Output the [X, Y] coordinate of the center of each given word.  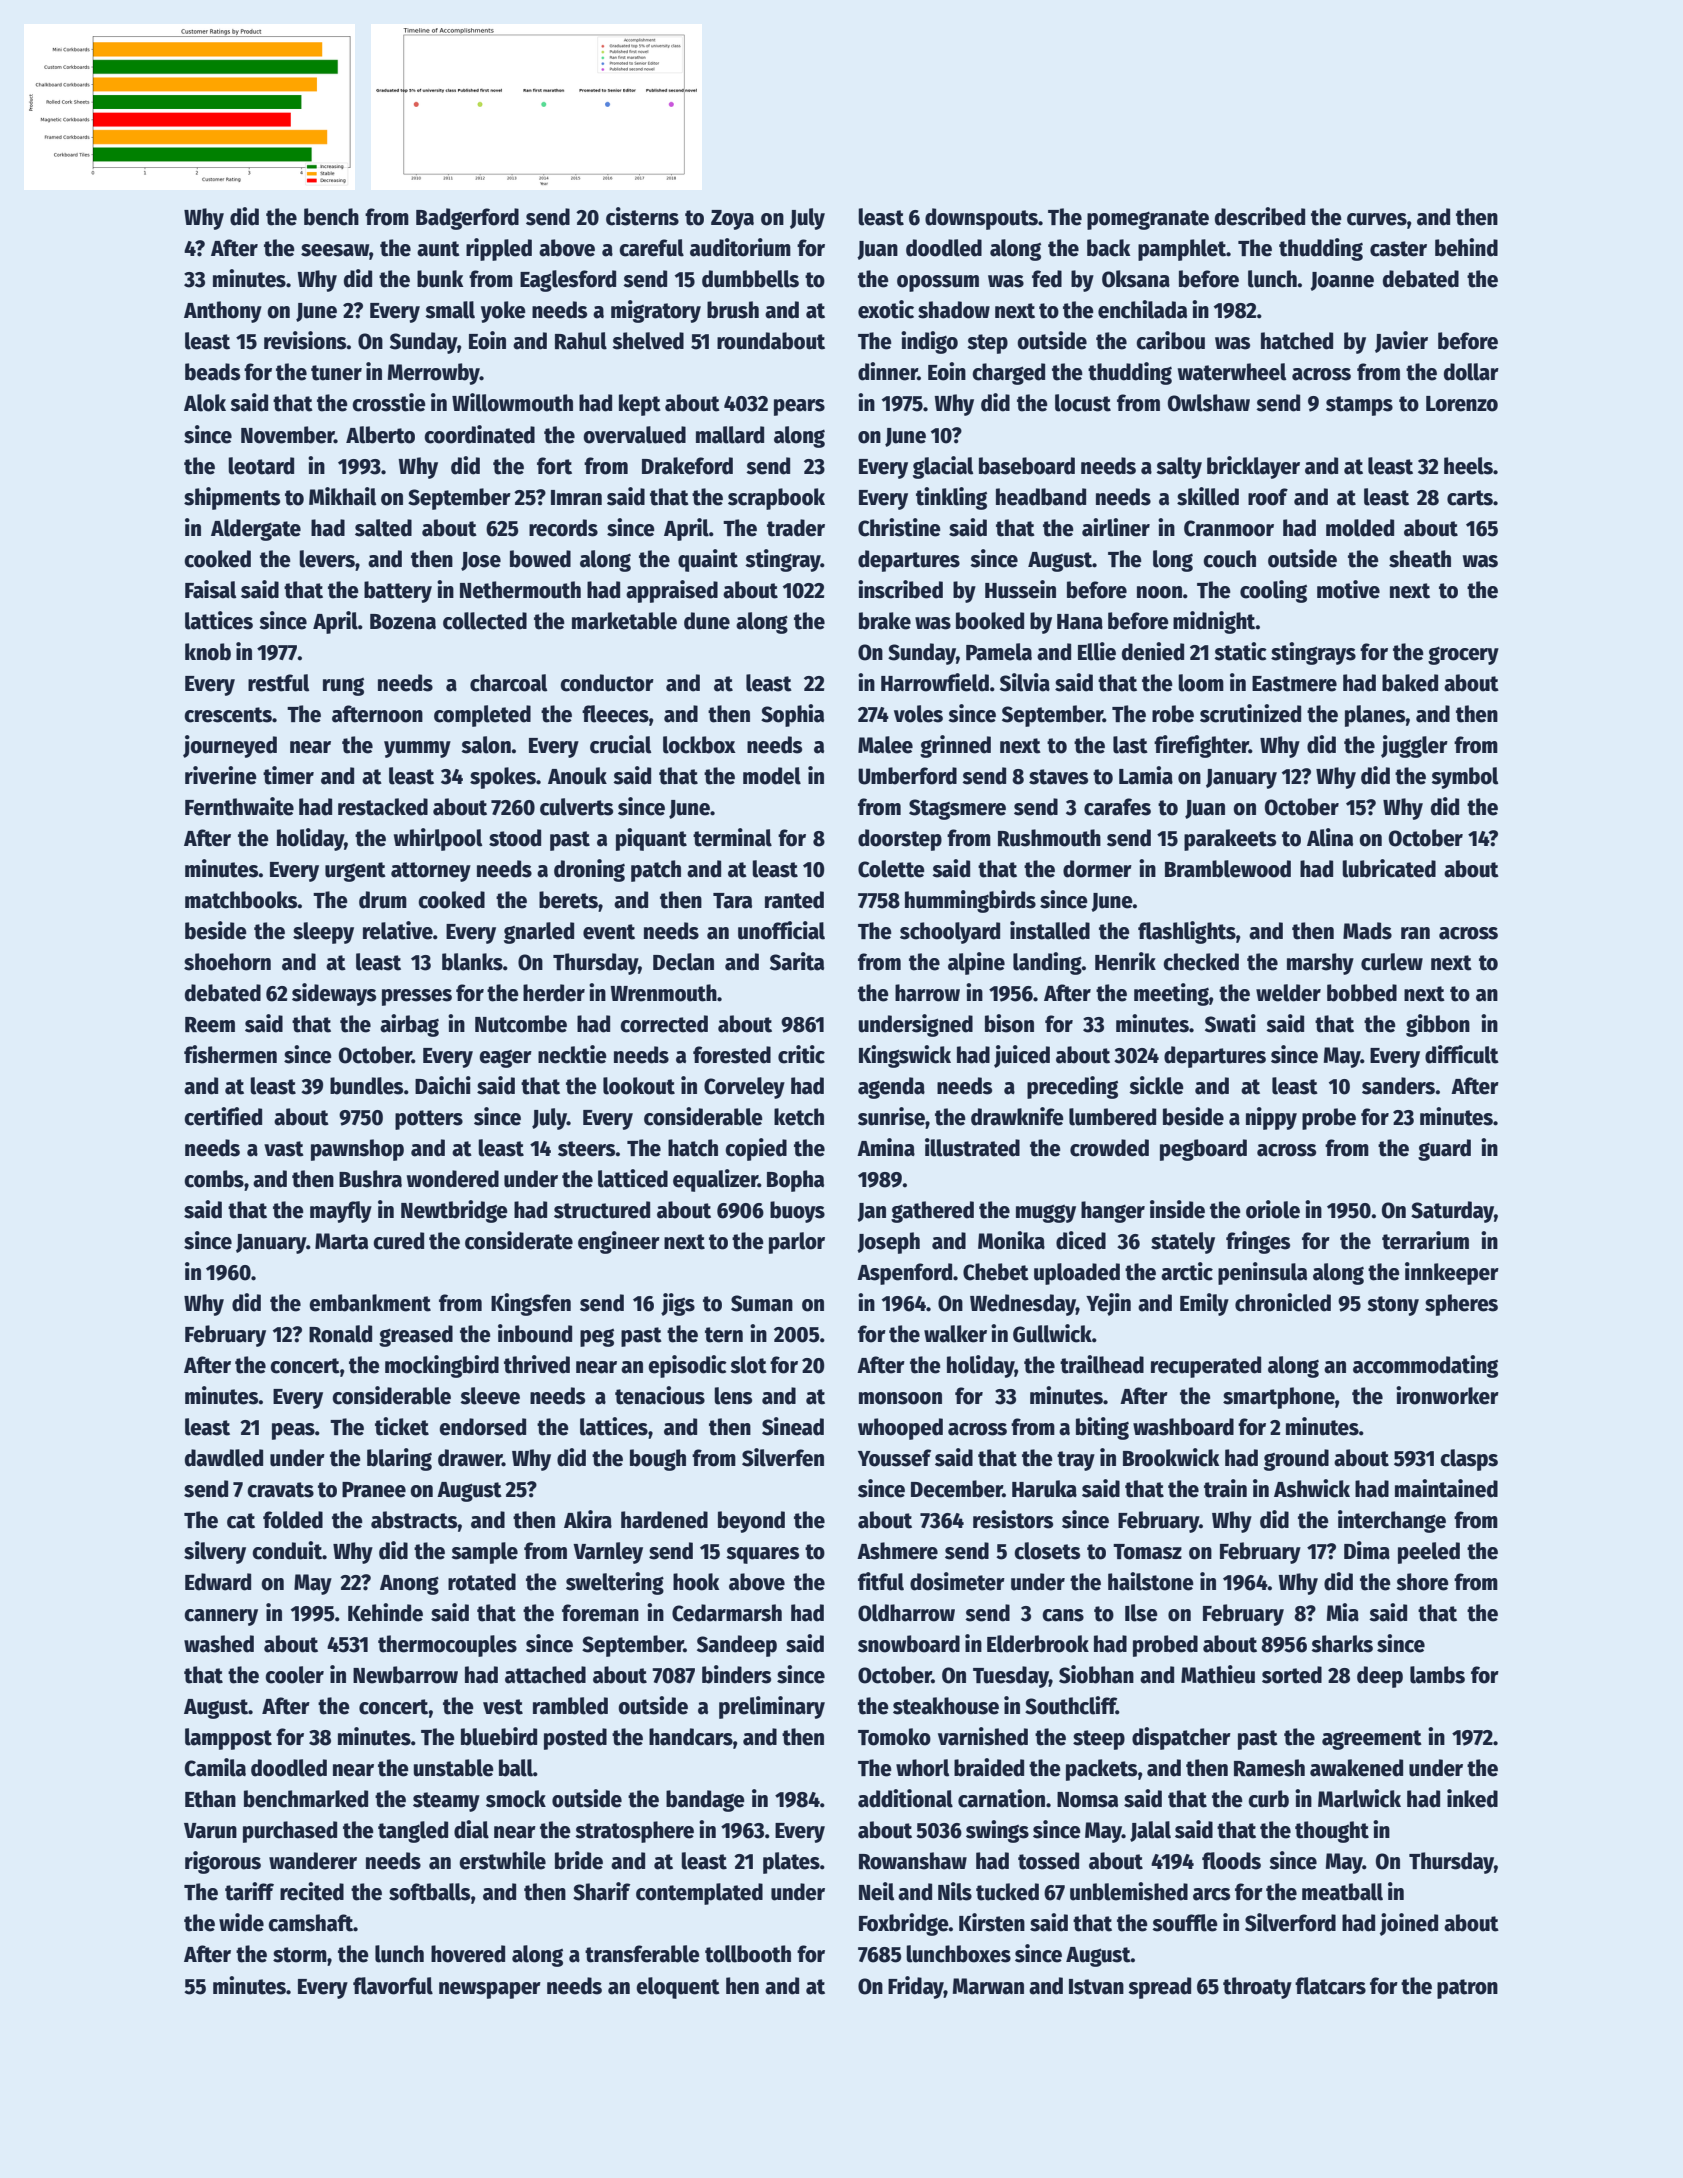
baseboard [1027, 466]
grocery [1463, 655]
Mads [1367, 931]
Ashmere [897, 1551]
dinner [888, 371]
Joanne [1342, 281]
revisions [305, 340]
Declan [683, 962]
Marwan [988, 1986]
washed [219, 1644]
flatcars [1330, 1986]
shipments [232, 498]
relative [398, 930]
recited [312, 1891]
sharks [1342, 1644]
